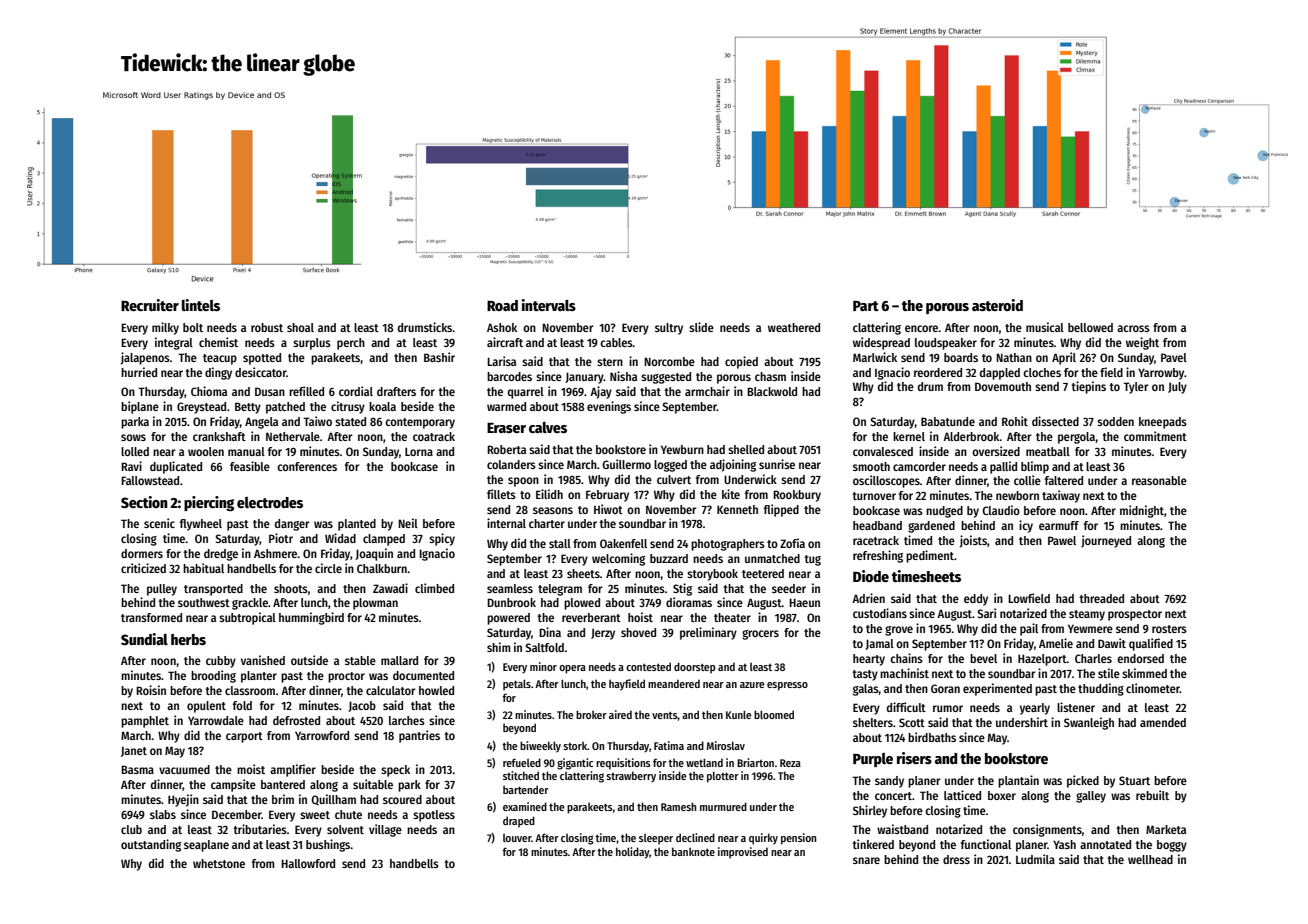 This screenshot has width=1308, height=924. What do you see at coordinates (351, 344) in the screenshot?
I see `perch` at bounding box center [351, 344].
